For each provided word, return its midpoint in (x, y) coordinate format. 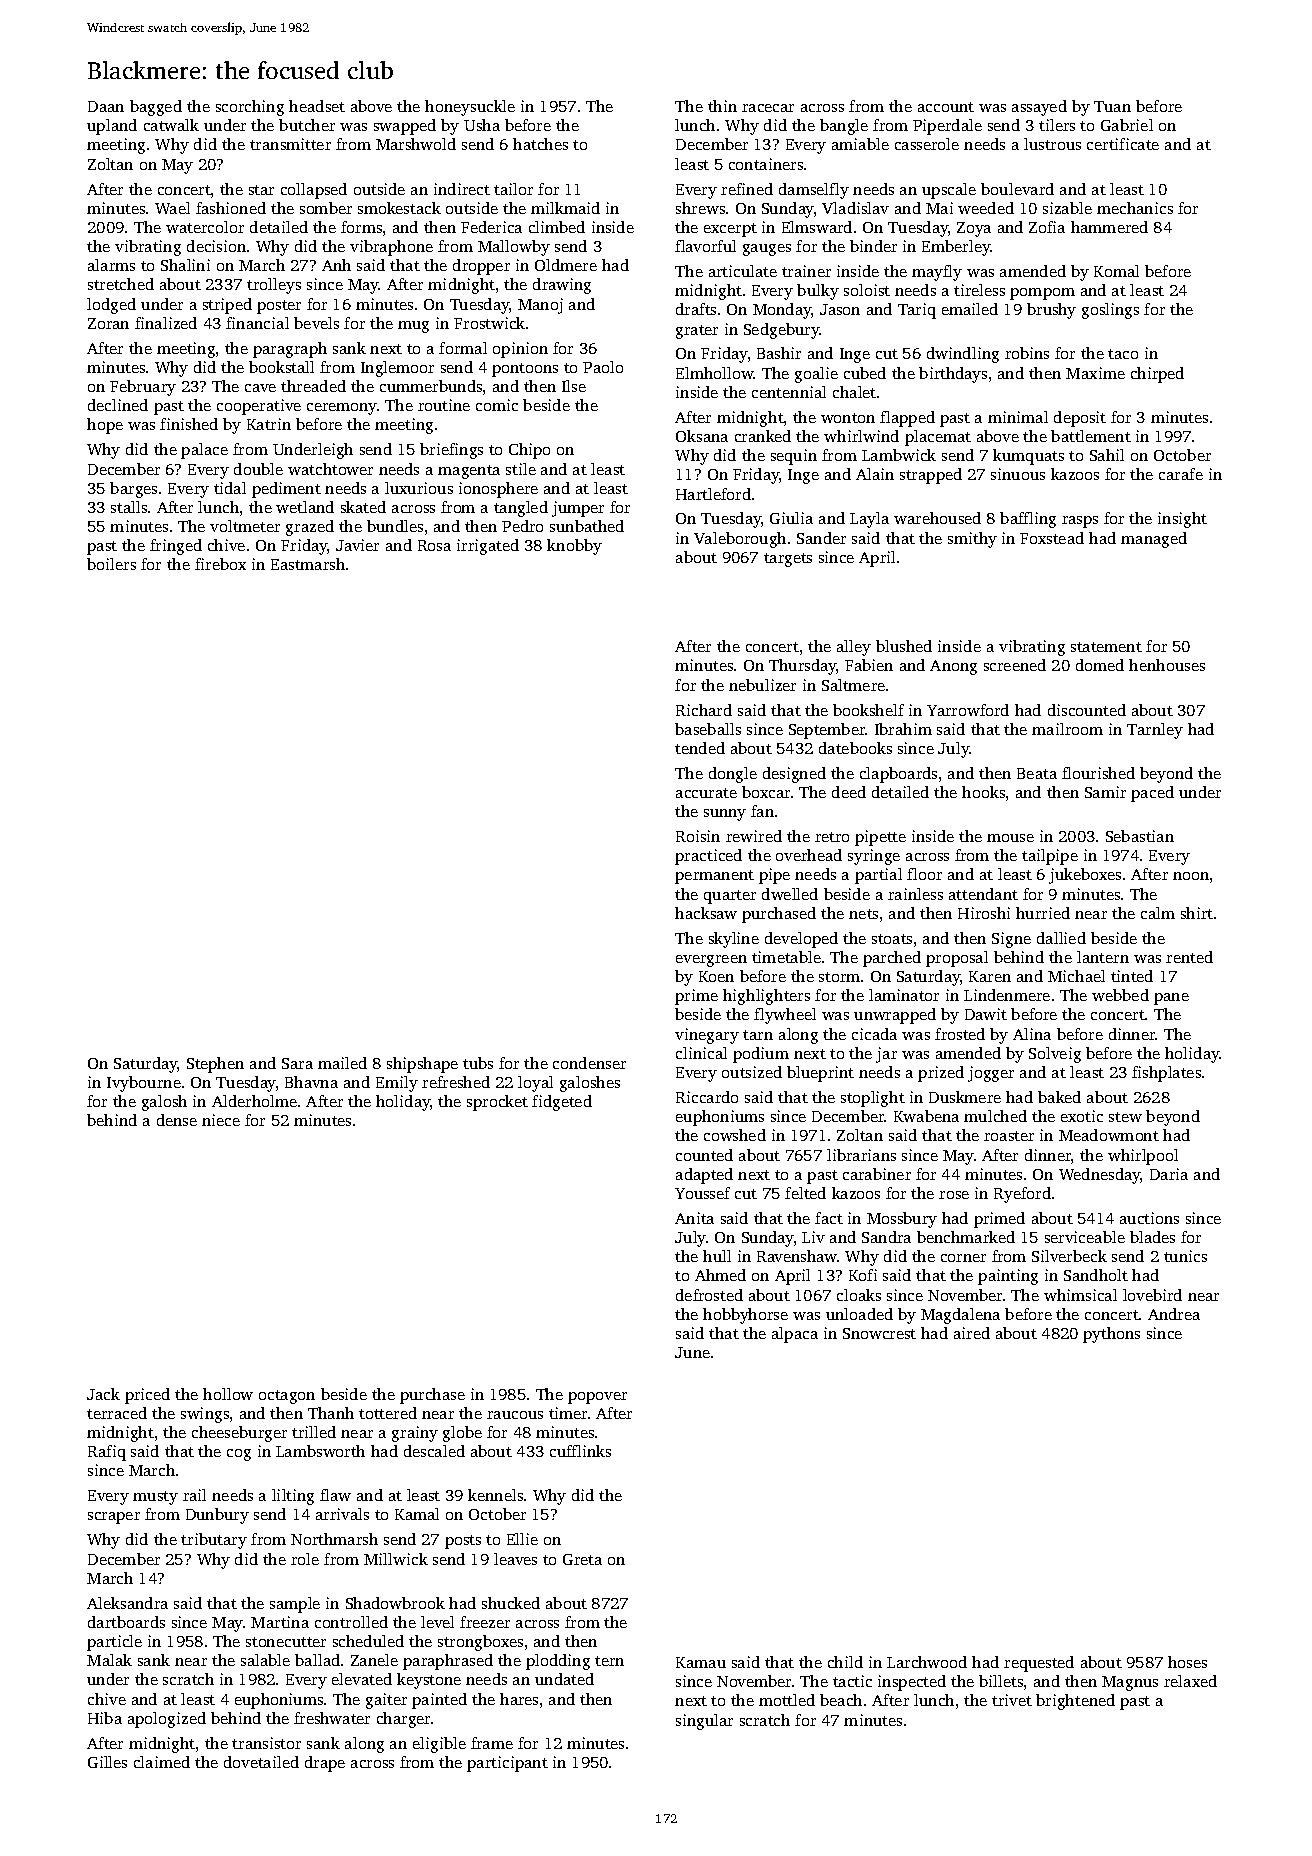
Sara (297, 1063)
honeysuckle (470, 108)
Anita (694, 1218)
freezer (485, 1622)
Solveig (1055, 1055)
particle (114, 1643)
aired (972, 1333)
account (946, 107)
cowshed (735, 1135)
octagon (287, 1397)
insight (1182, 520)
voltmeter (245, 526)
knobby (574, 547)
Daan (106, 106)
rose (954, 1195)
